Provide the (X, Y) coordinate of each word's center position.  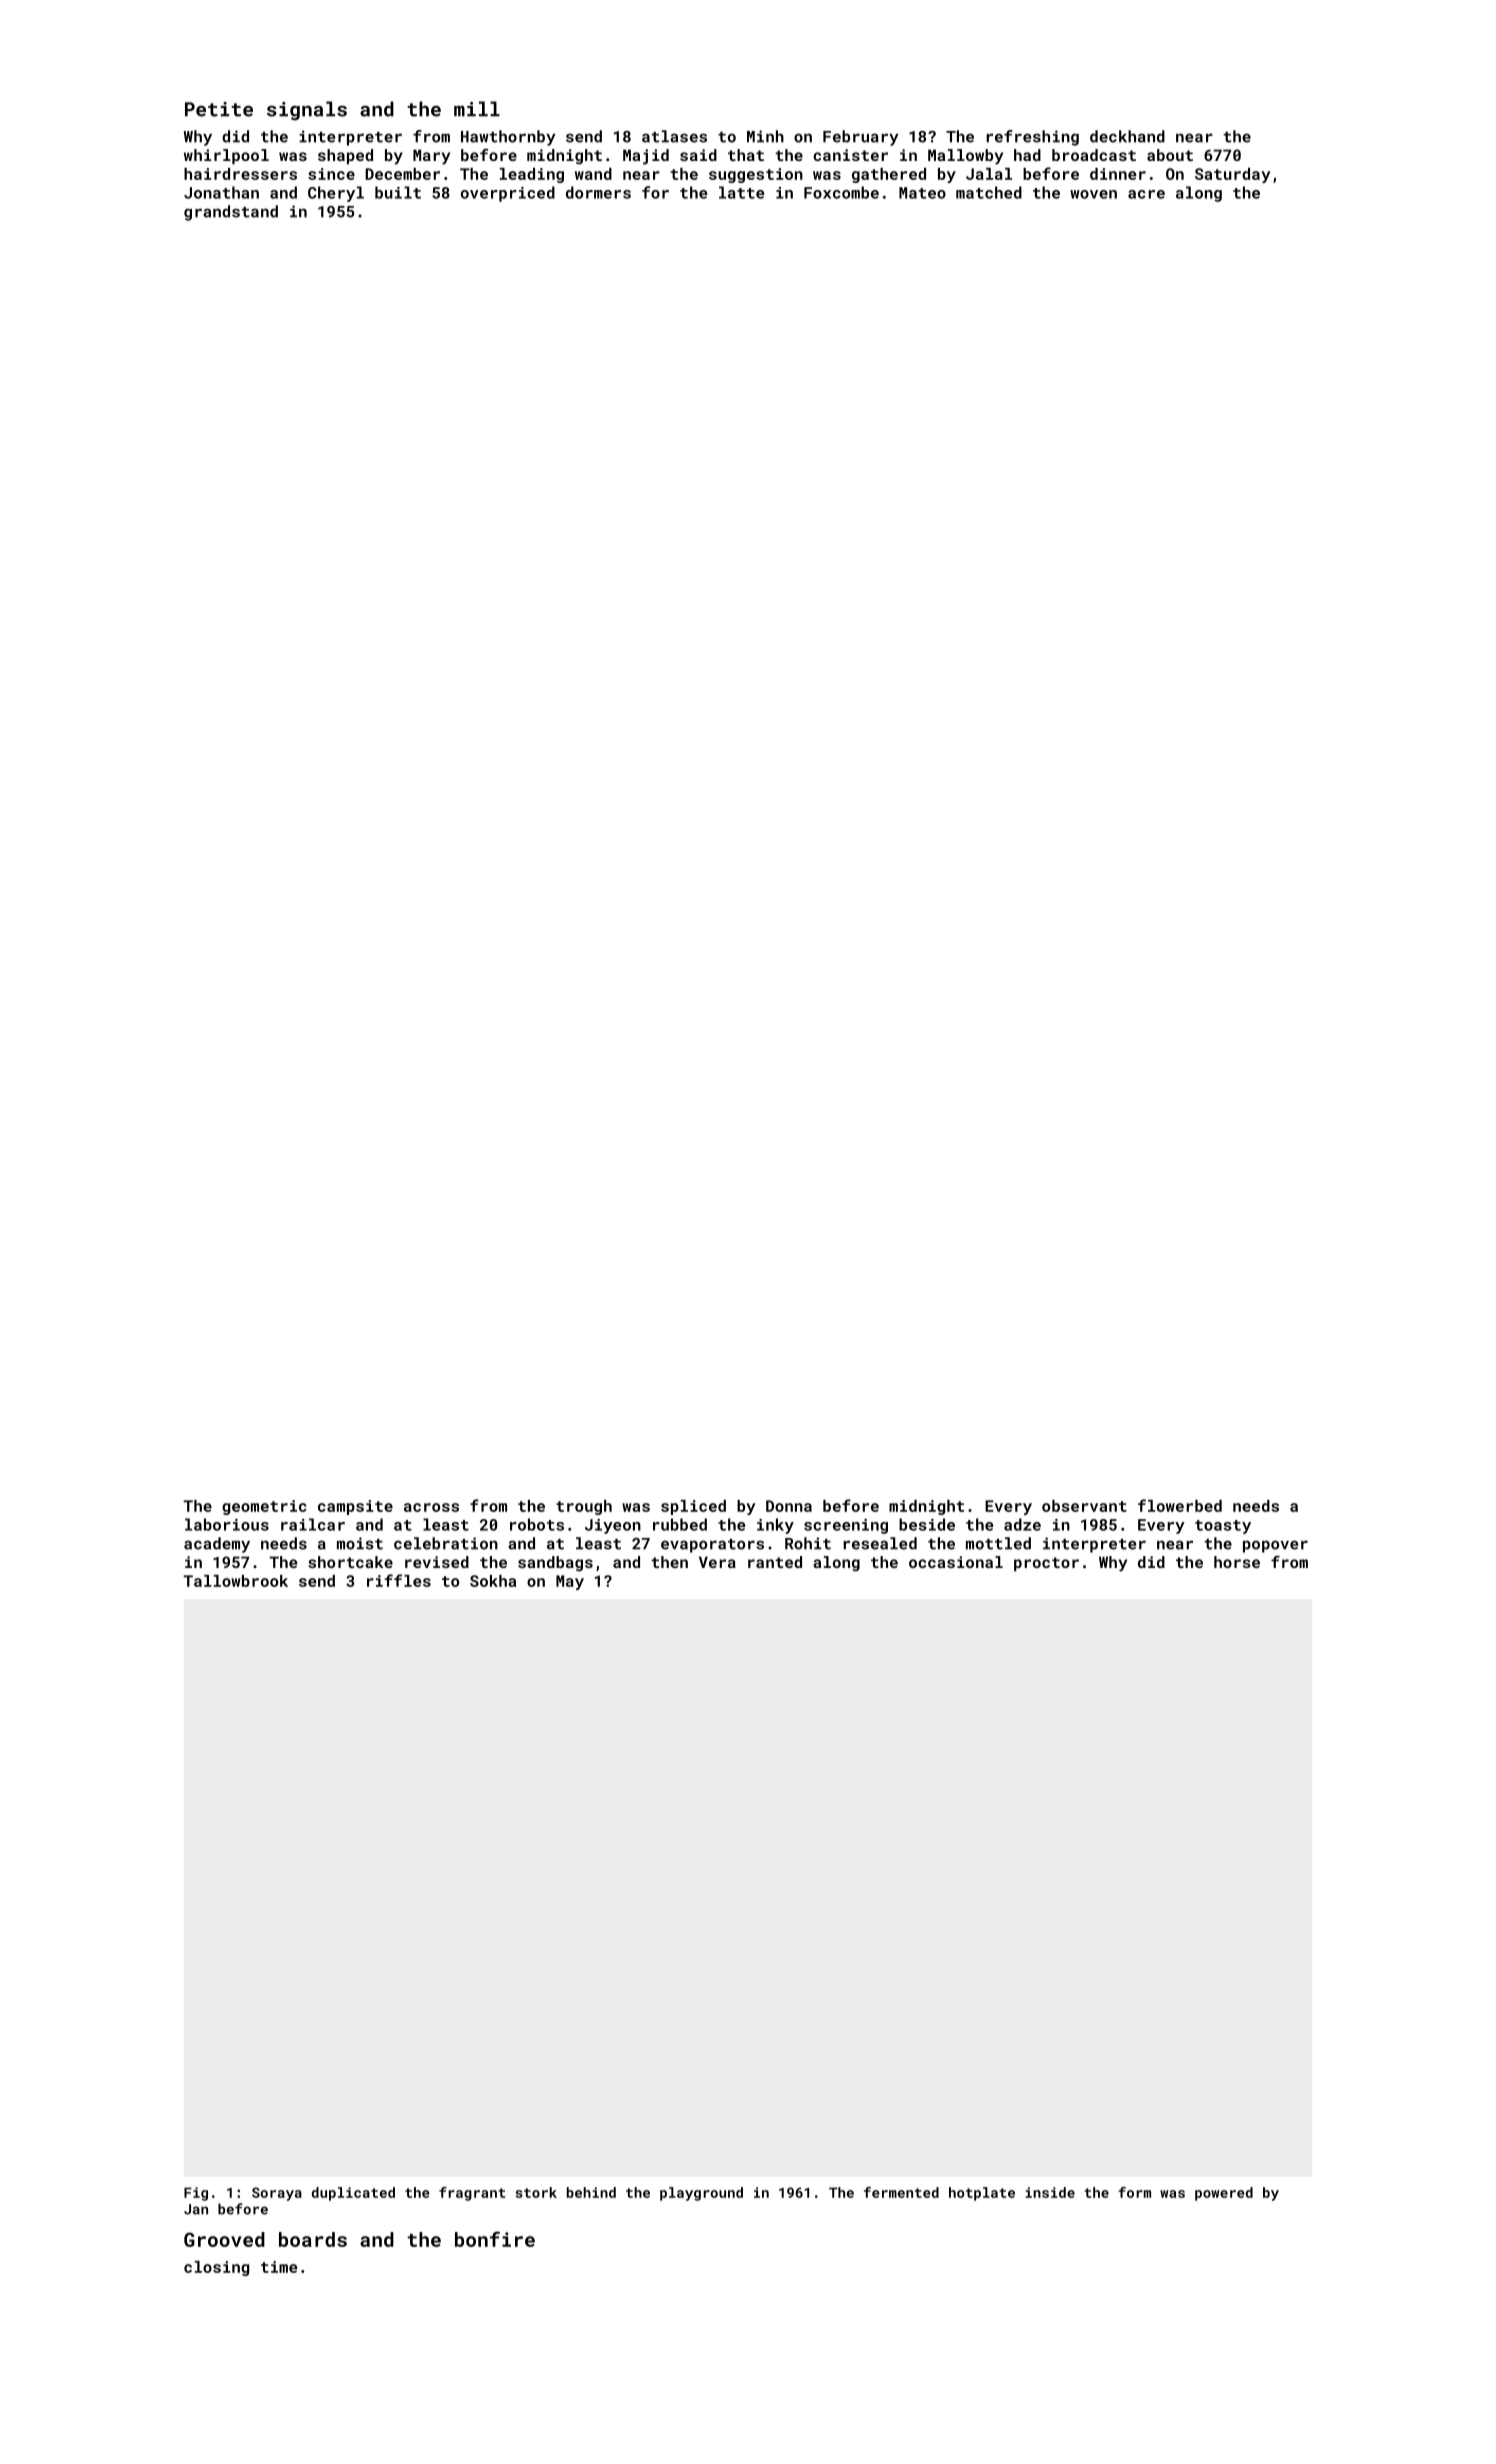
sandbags (555, 1564)
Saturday (1233, 175)
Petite (219, 109)
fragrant (472, 2194)
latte (742, 192)
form (1134, 2192)
